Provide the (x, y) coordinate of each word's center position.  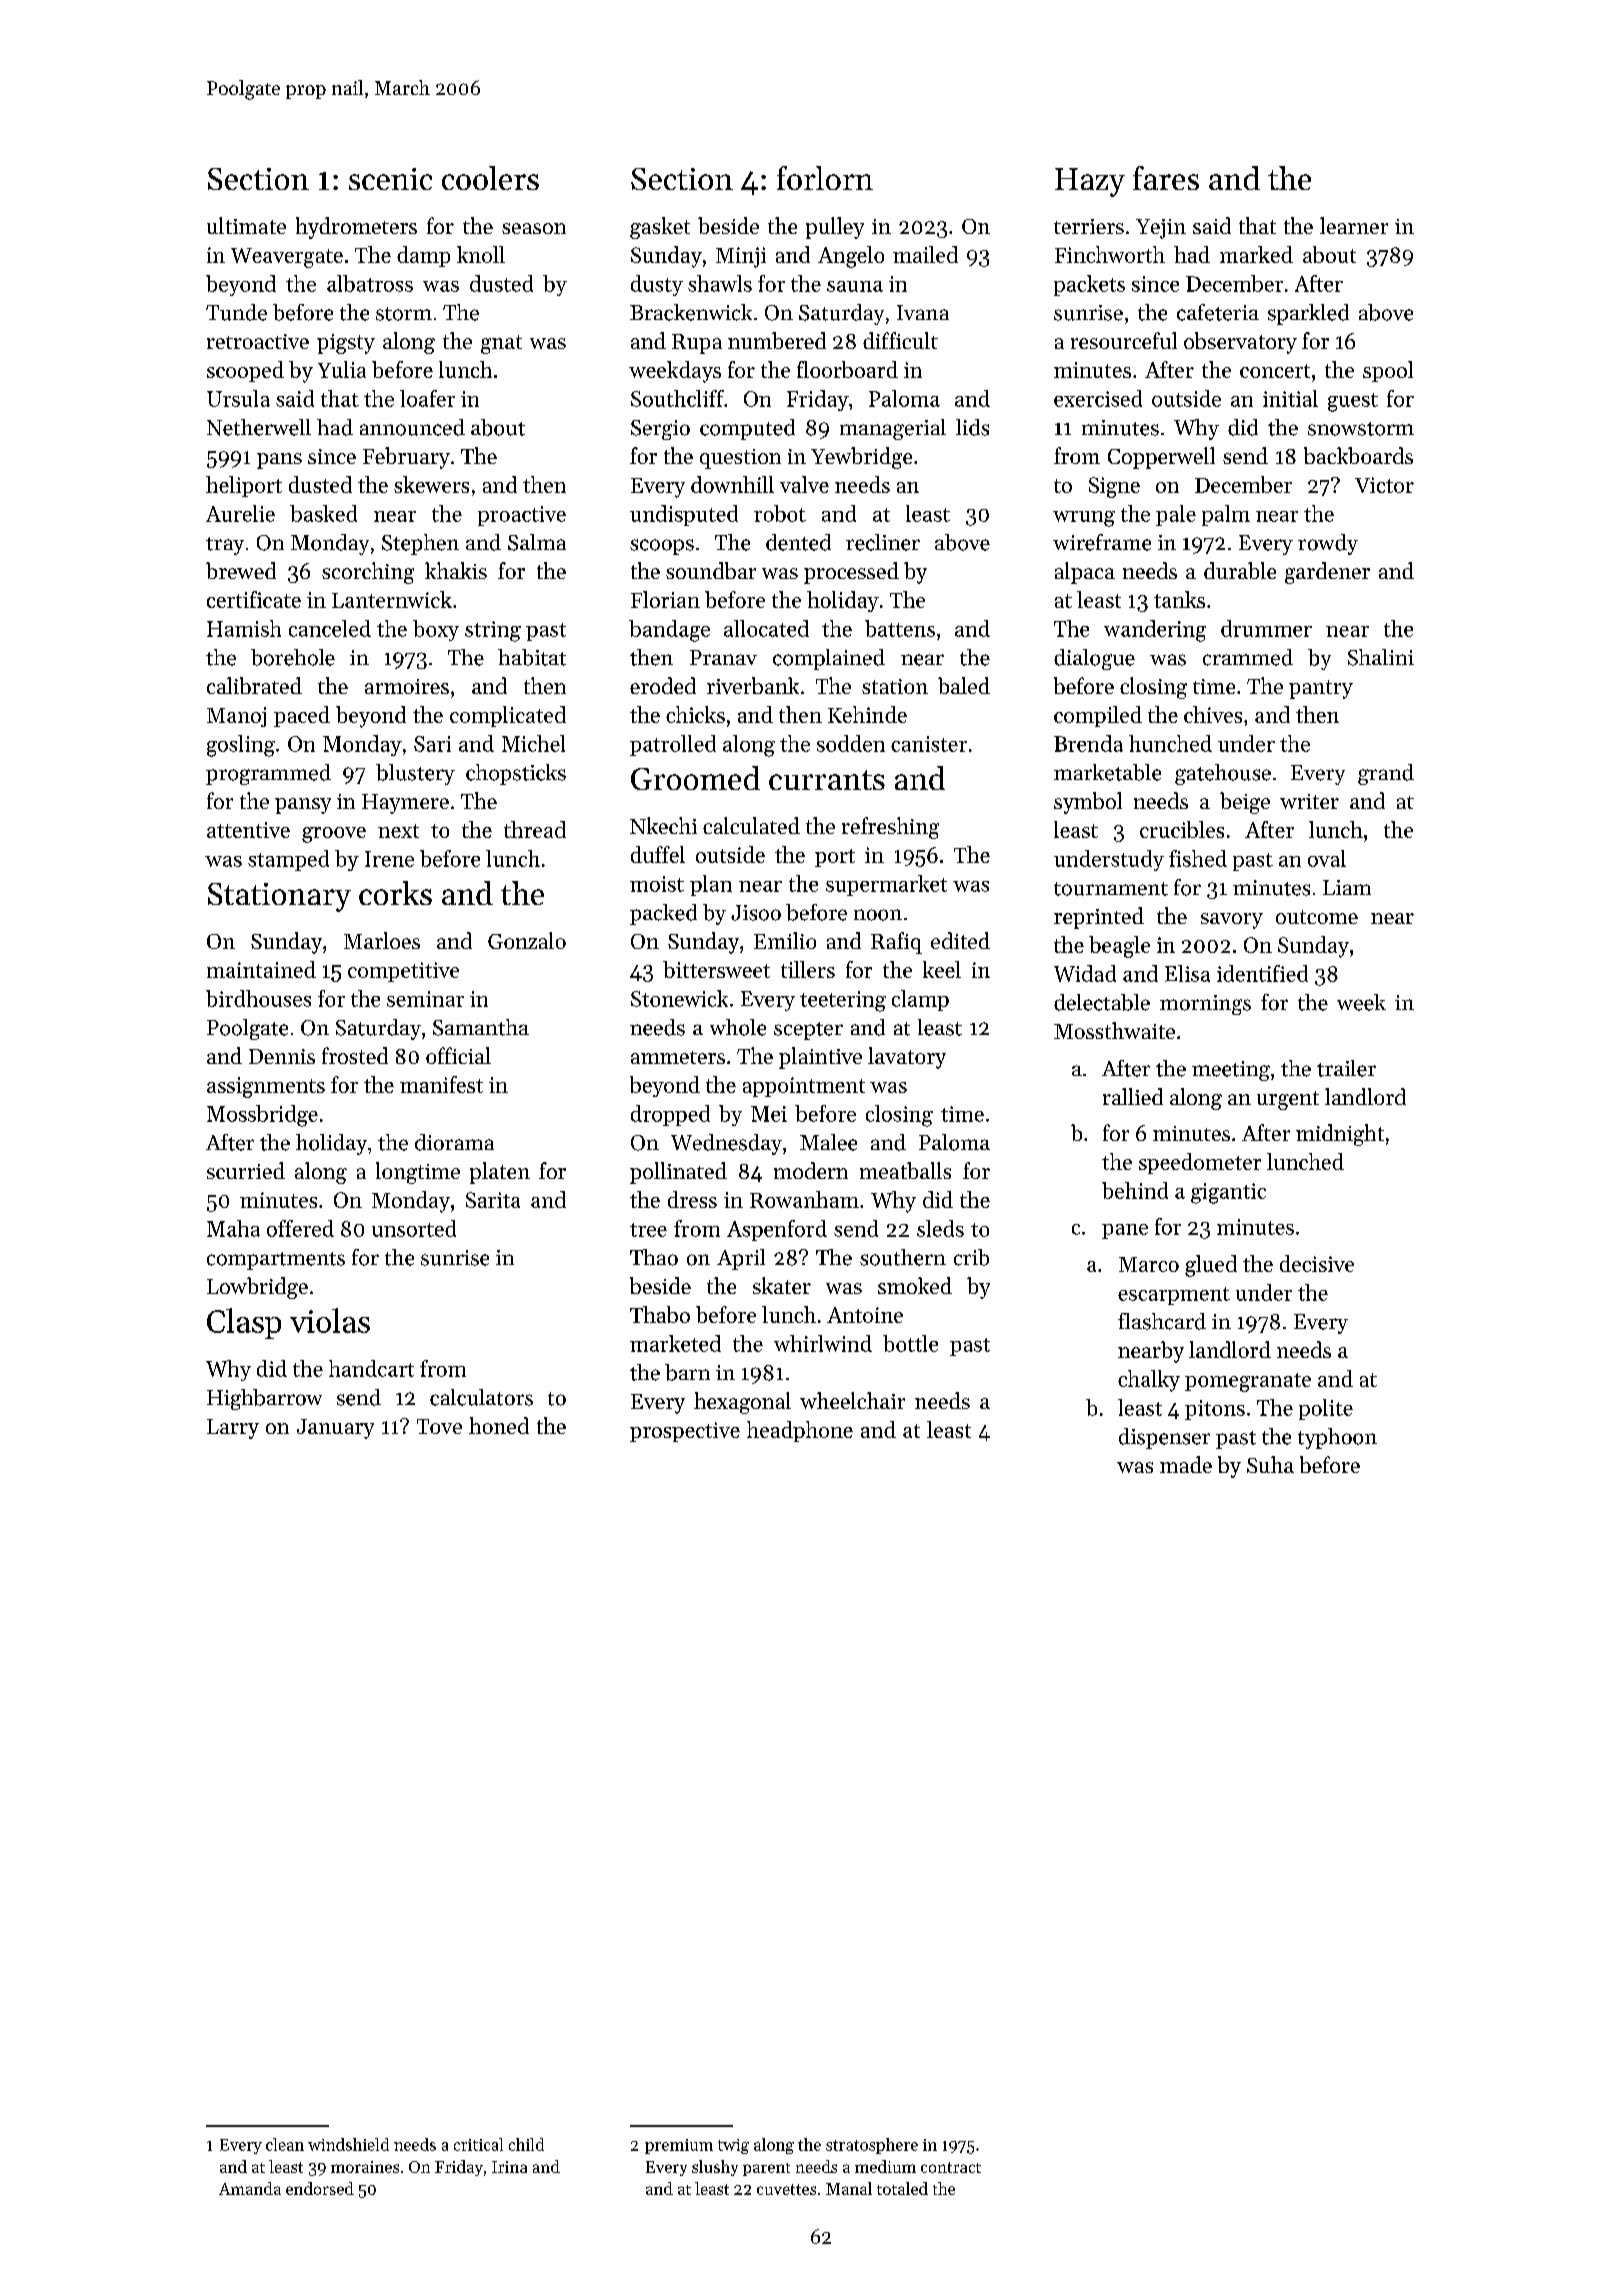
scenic (390, 179)
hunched (1170, 743)
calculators (481, 1397)
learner (1354, 225)
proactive (522, 516)
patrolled (673, 745)
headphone (800, 1431)
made (1186, 1464)
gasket (660, 228)
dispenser (1164, 1438)
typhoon (1337, 1438)
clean (285, 2144)
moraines (365, 2167)
